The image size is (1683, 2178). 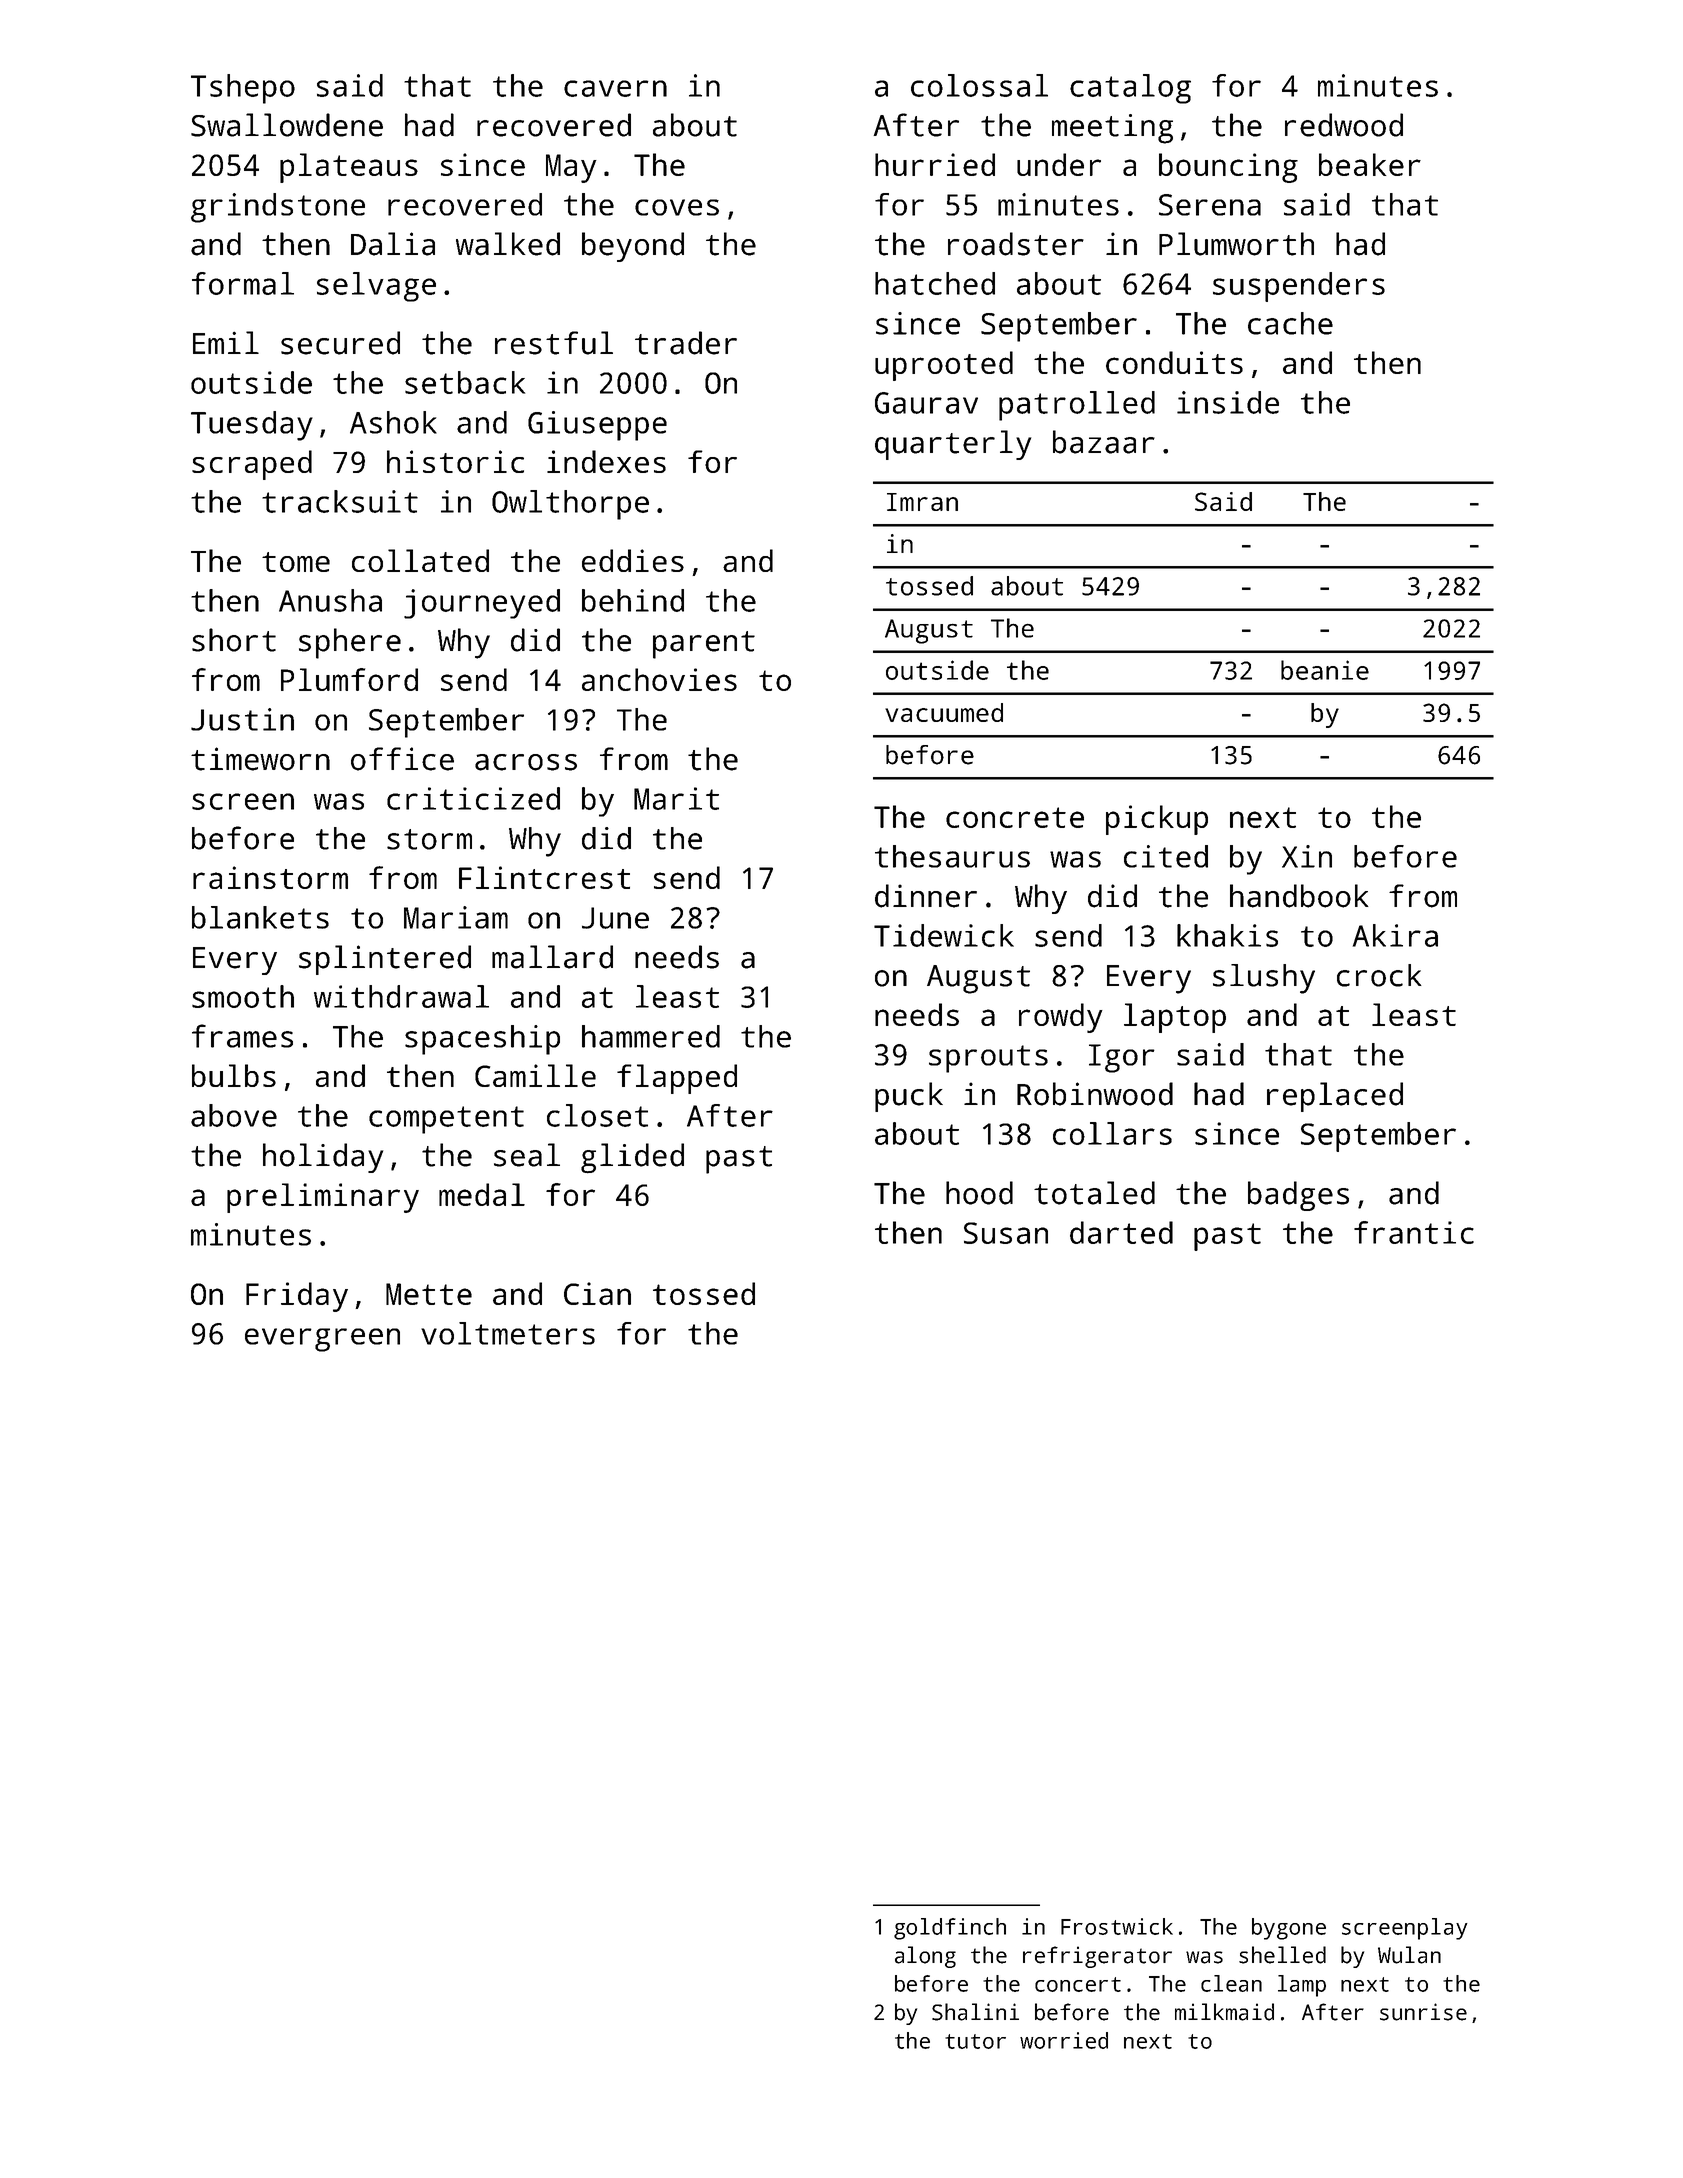 I want to click on Tidewick, so click(x=944, y=935).
